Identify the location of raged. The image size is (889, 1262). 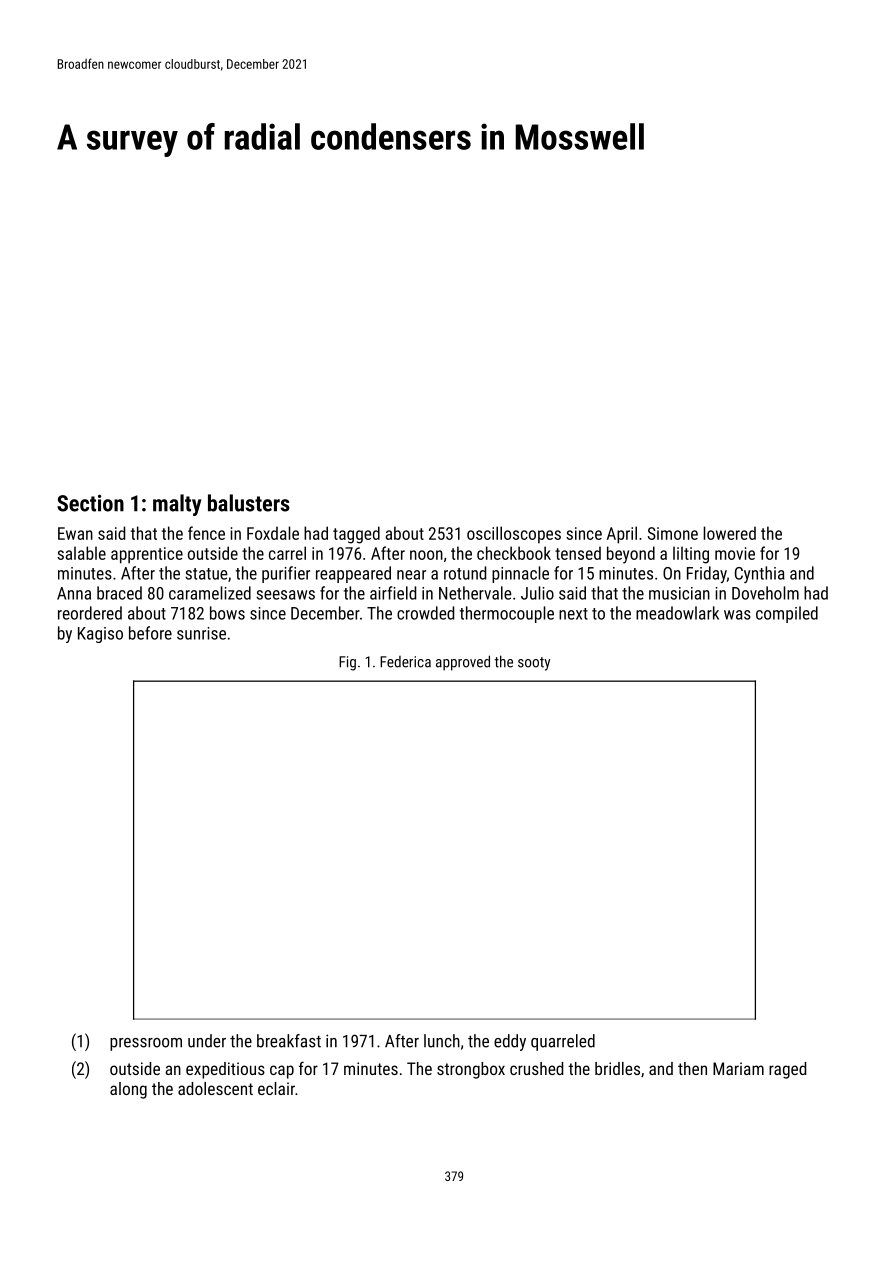
(787, 1070).
